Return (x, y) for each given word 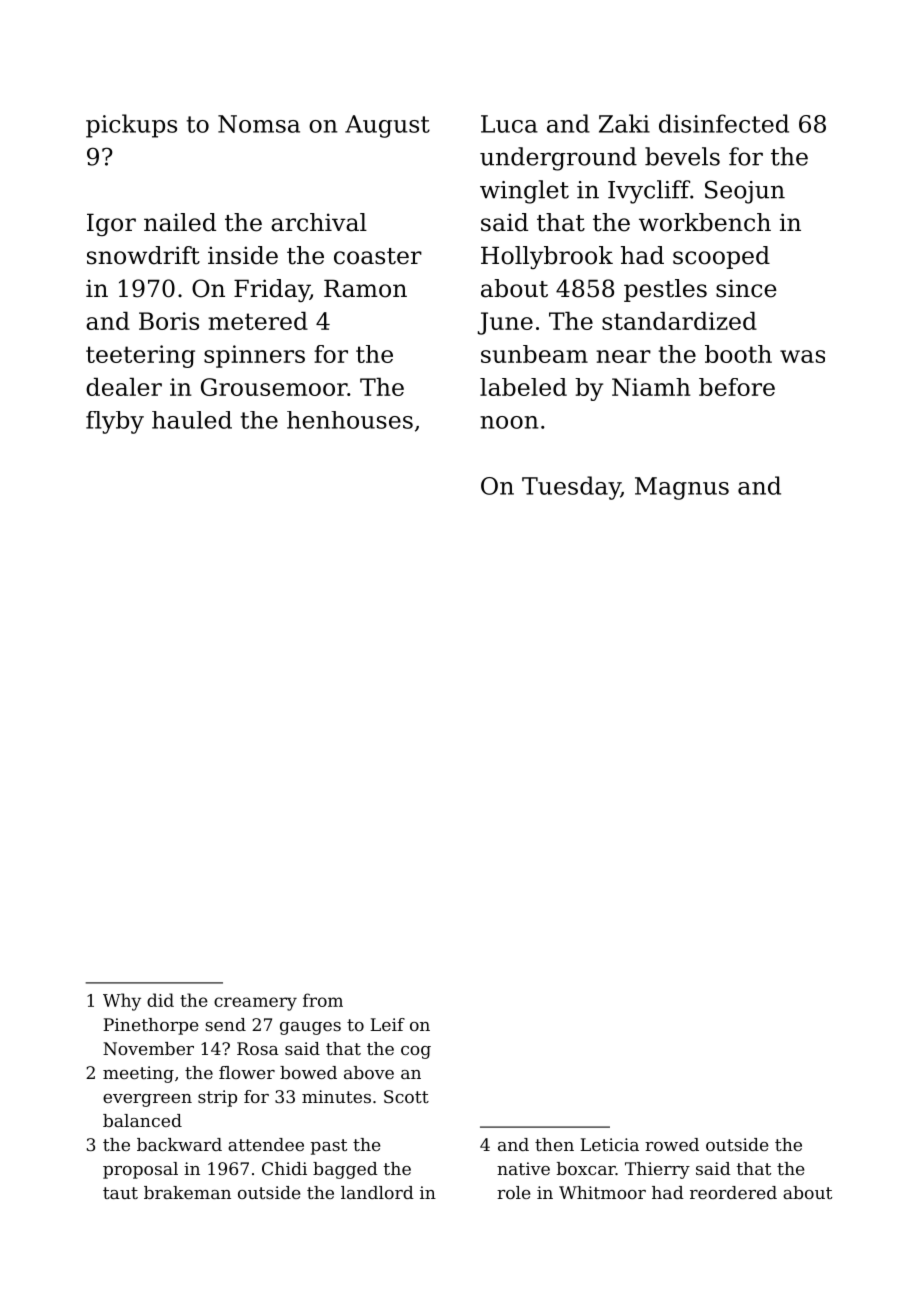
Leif (387, 1024)
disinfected (724, 123)
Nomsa (259, 124)
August (387, 126)
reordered (733, 1192)
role (514, 1192)
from (323, 1000)
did (160, 1000)
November (148, 1048)
